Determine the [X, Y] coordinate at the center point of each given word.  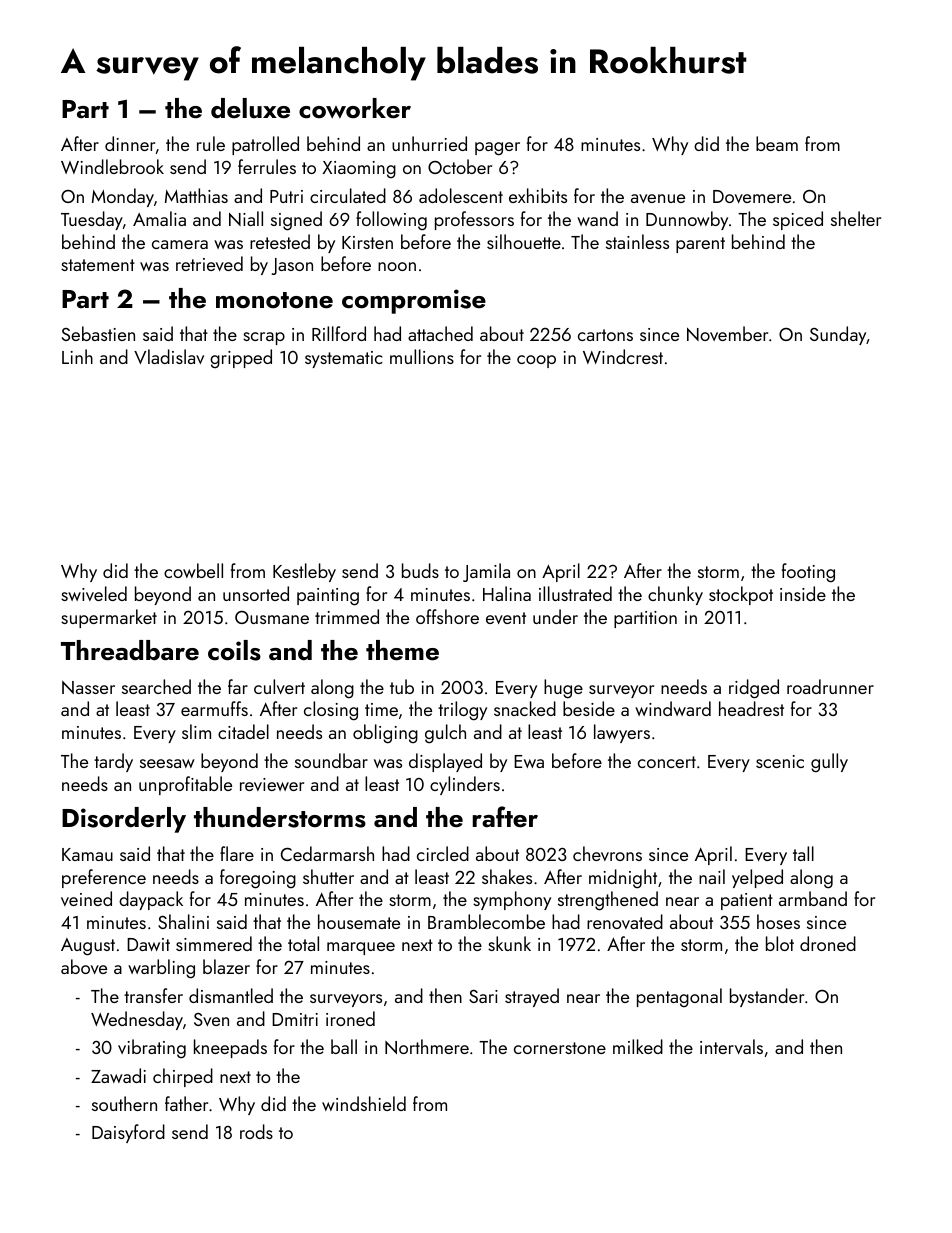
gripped [241, 358]
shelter [856, 218]
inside [803, 593]
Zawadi [118, 1075]
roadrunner [830, 686]
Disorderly [124, 820]
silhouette [524, 241]
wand [597, 218]
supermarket [109, 618]
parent [700, 245]
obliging [385, 734]
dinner [130, 143]
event [506, 618]
